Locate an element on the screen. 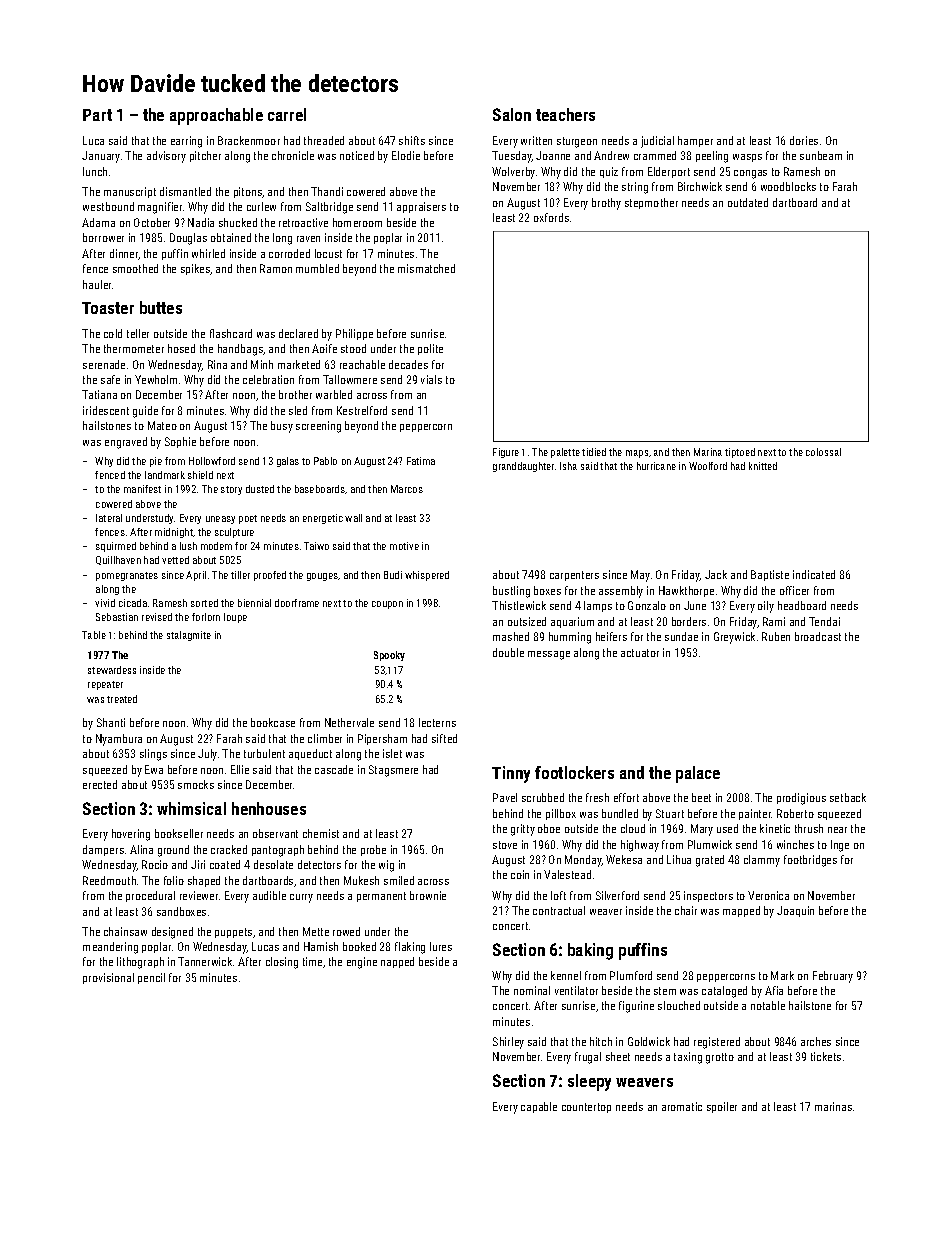  dories is located at coordinates (804, 140).
